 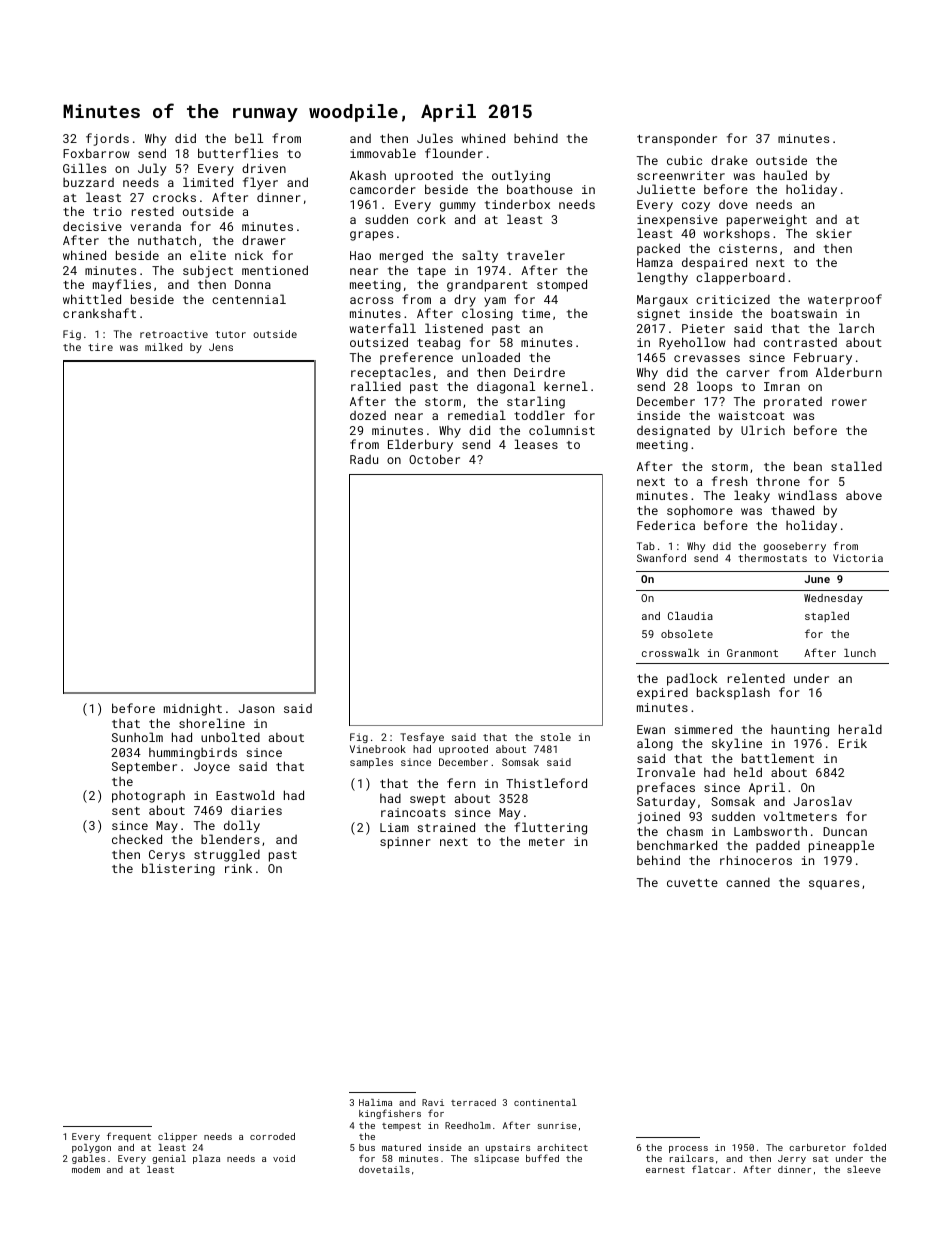 What do you see at coordinates (249, 138) in the screenshot?
I see `bell` at bounding box center [249, 138].
